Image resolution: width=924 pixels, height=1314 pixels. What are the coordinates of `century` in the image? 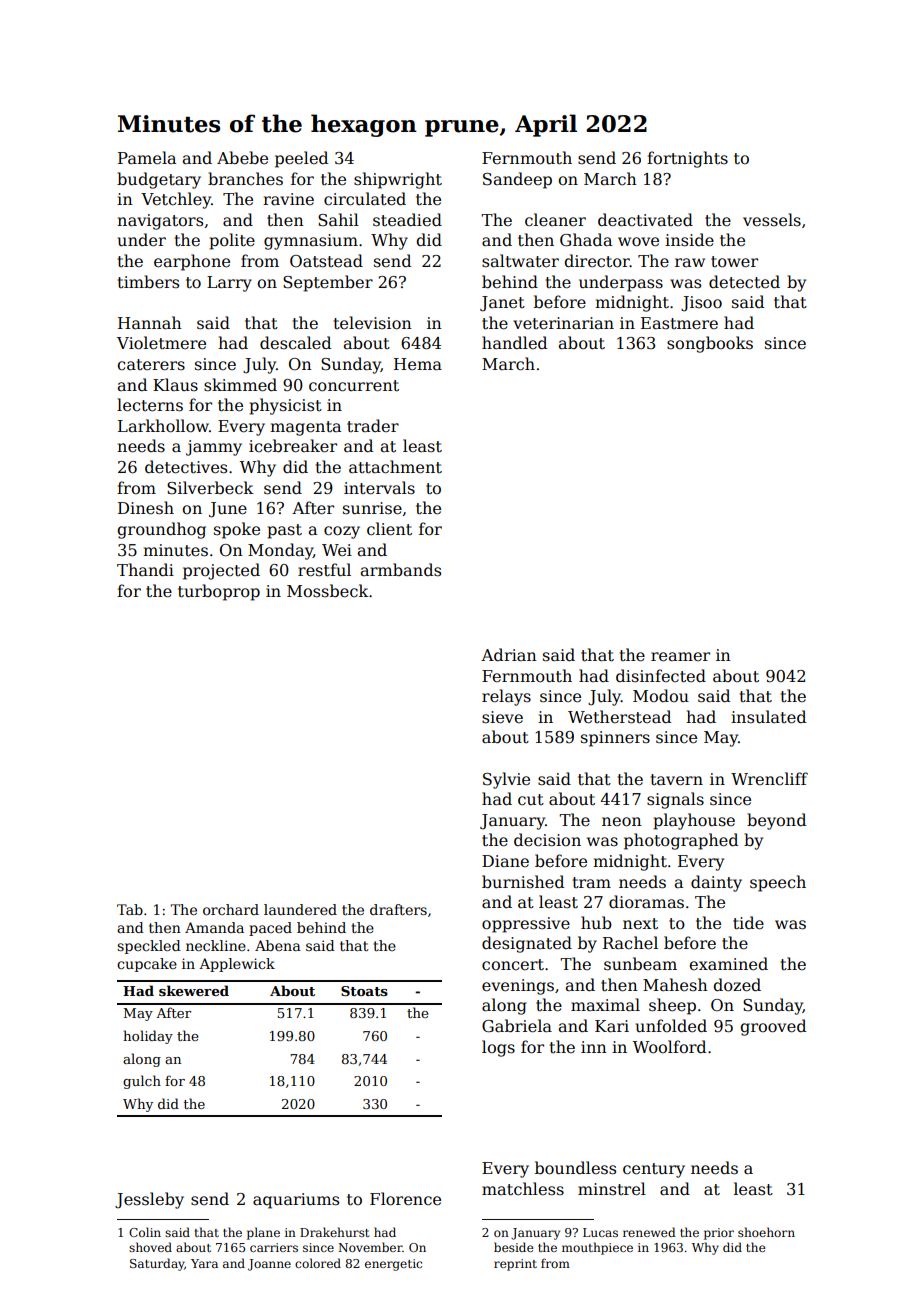 It's located at (654, 1170).
